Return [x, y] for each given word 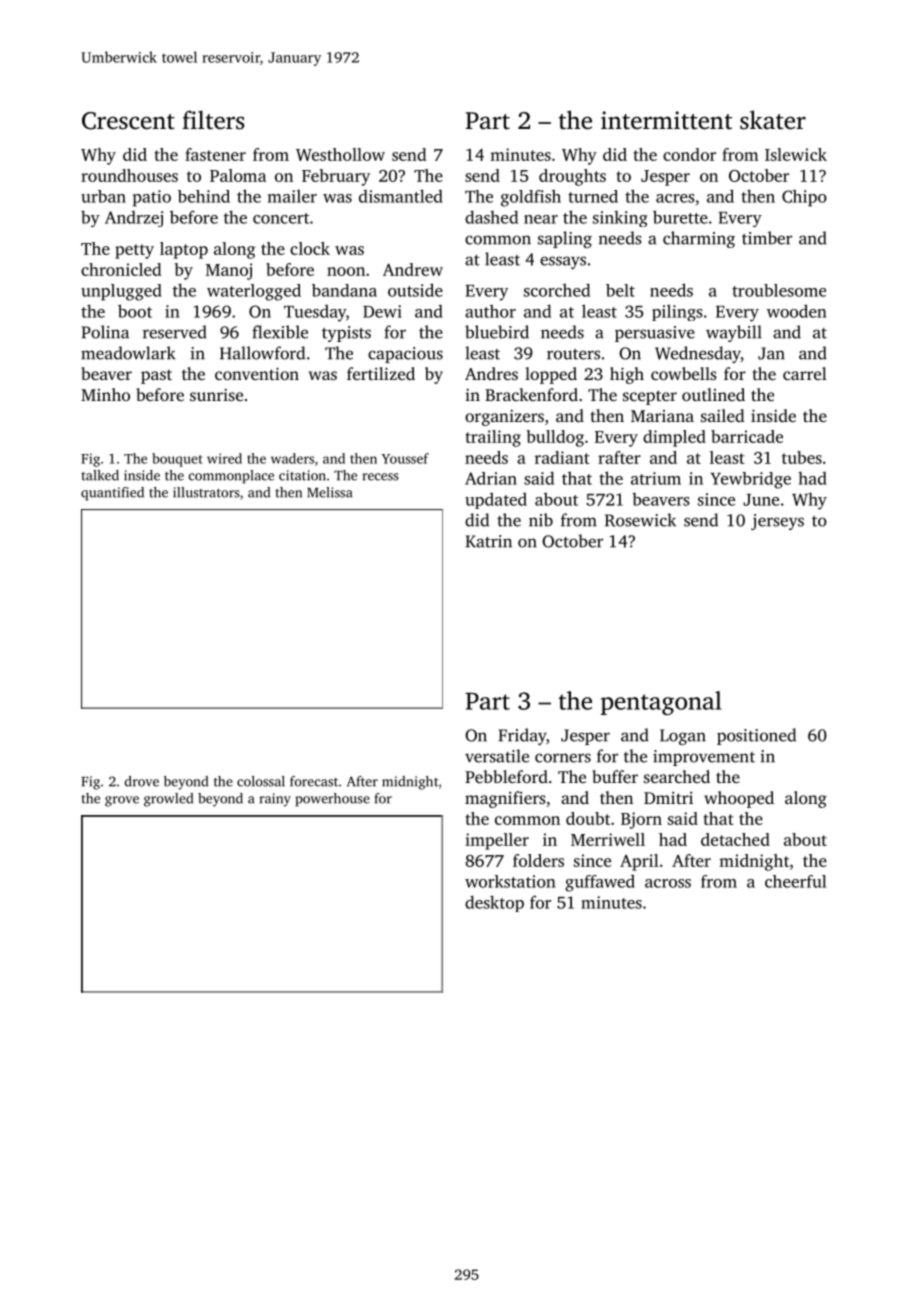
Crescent [128, 121]
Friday [522, 736]
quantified [112, 494]
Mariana [662, 416]
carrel [805, 373]
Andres [491, 373]
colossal [261, 781]
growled [168, 800]
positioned [756, 736]
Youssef [405, 458]
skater [773, 120]
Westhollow [340, 154]
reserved [175, 332]
